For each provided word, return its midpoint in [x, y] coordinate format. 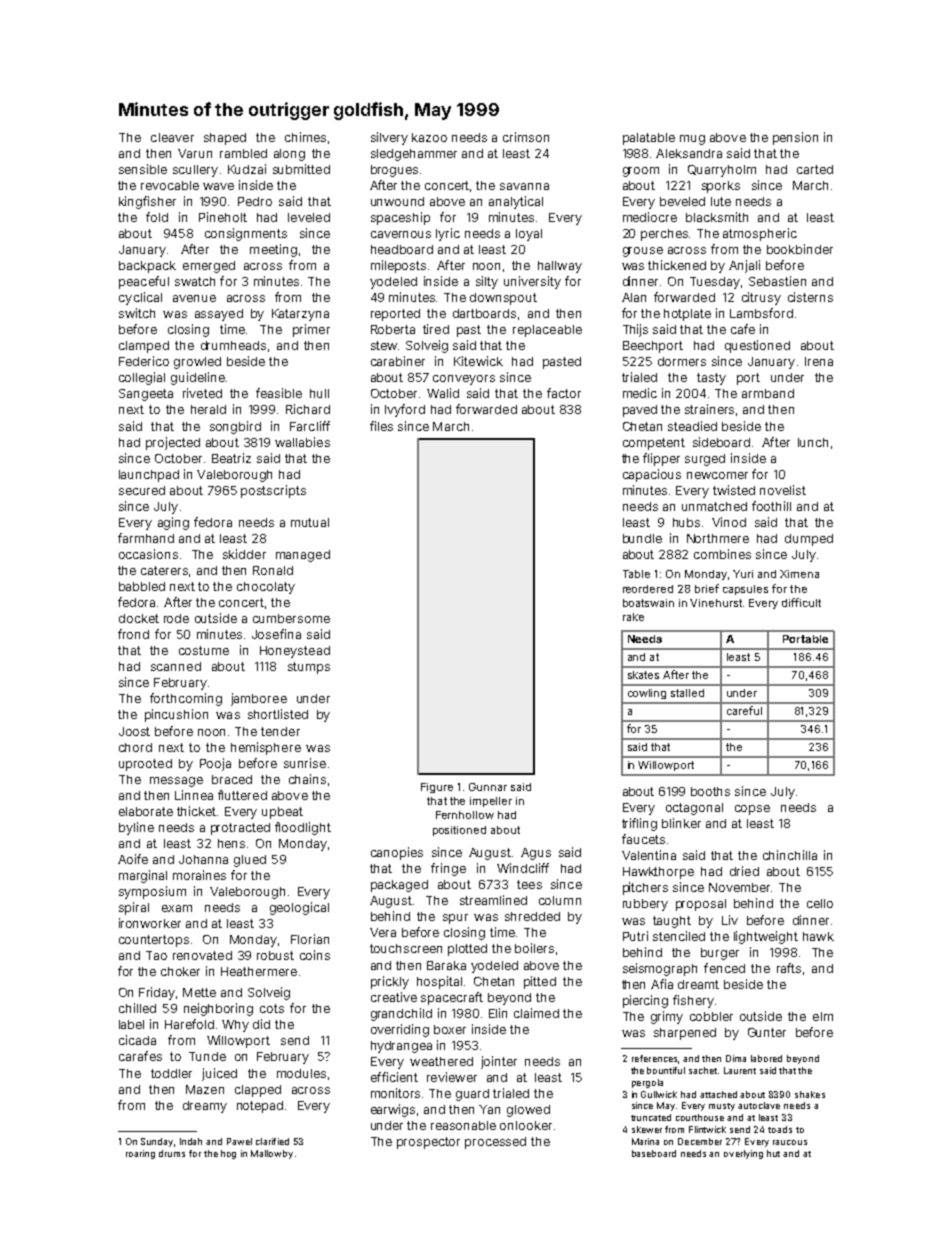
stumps [309, 668]
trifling [639, 824]
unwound [397, 201]
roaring [140, 1154]
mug [692, 140]
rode [176, 618]
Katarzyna [300, 315]
